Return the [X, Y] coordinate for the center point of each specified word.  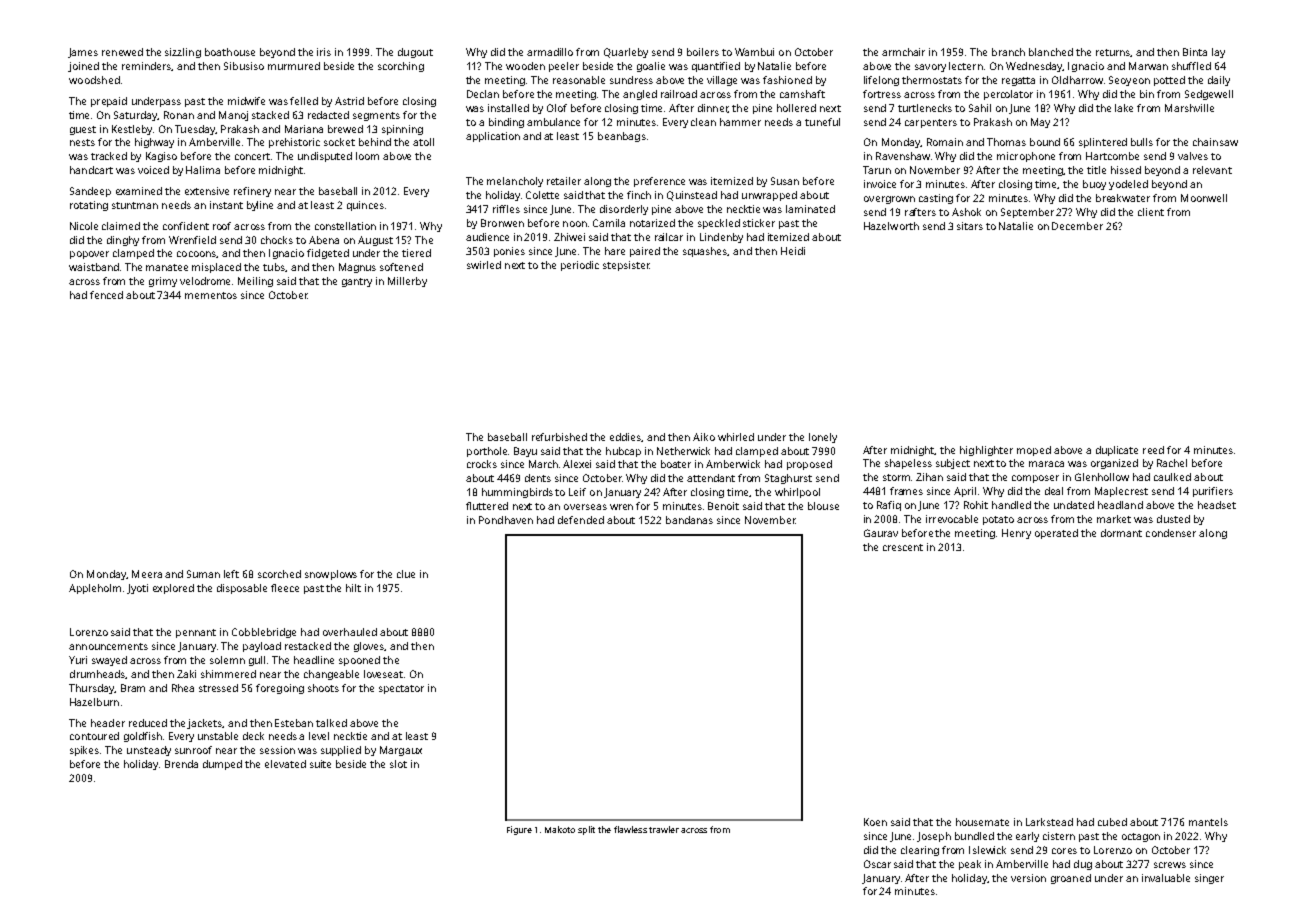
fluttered [487, 506]
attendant [711, 478]
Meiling [255, 282]
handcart [91, 170]
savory [930, 68]
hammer [740, 122]
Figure [519, 830]
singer [1209, 879]
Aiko [704, 437]
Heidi [793, 251]
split [586, 830]
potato [998, 520]
